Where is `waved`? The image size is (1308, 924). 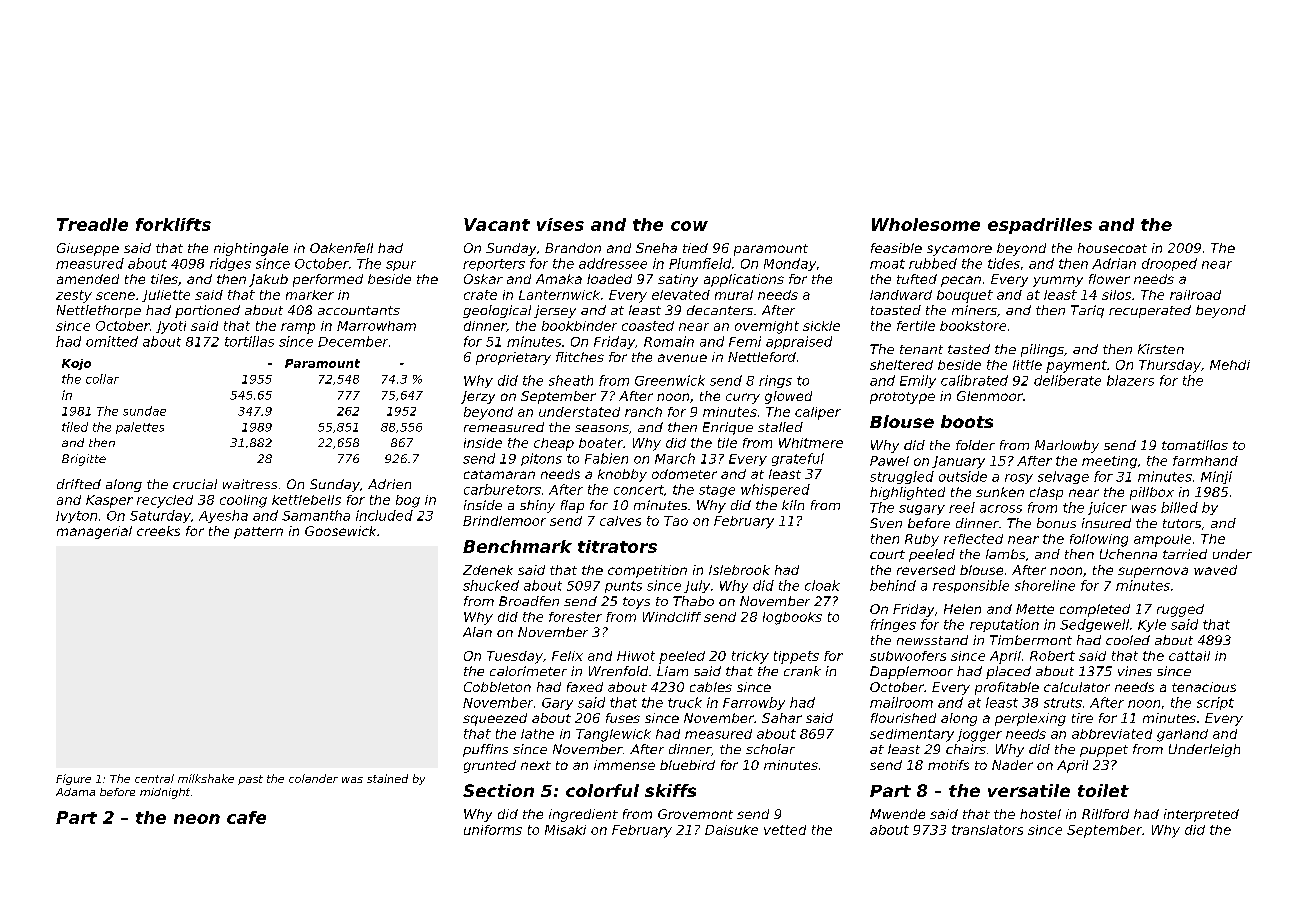
waved is located at coordinates (1215, 570).
